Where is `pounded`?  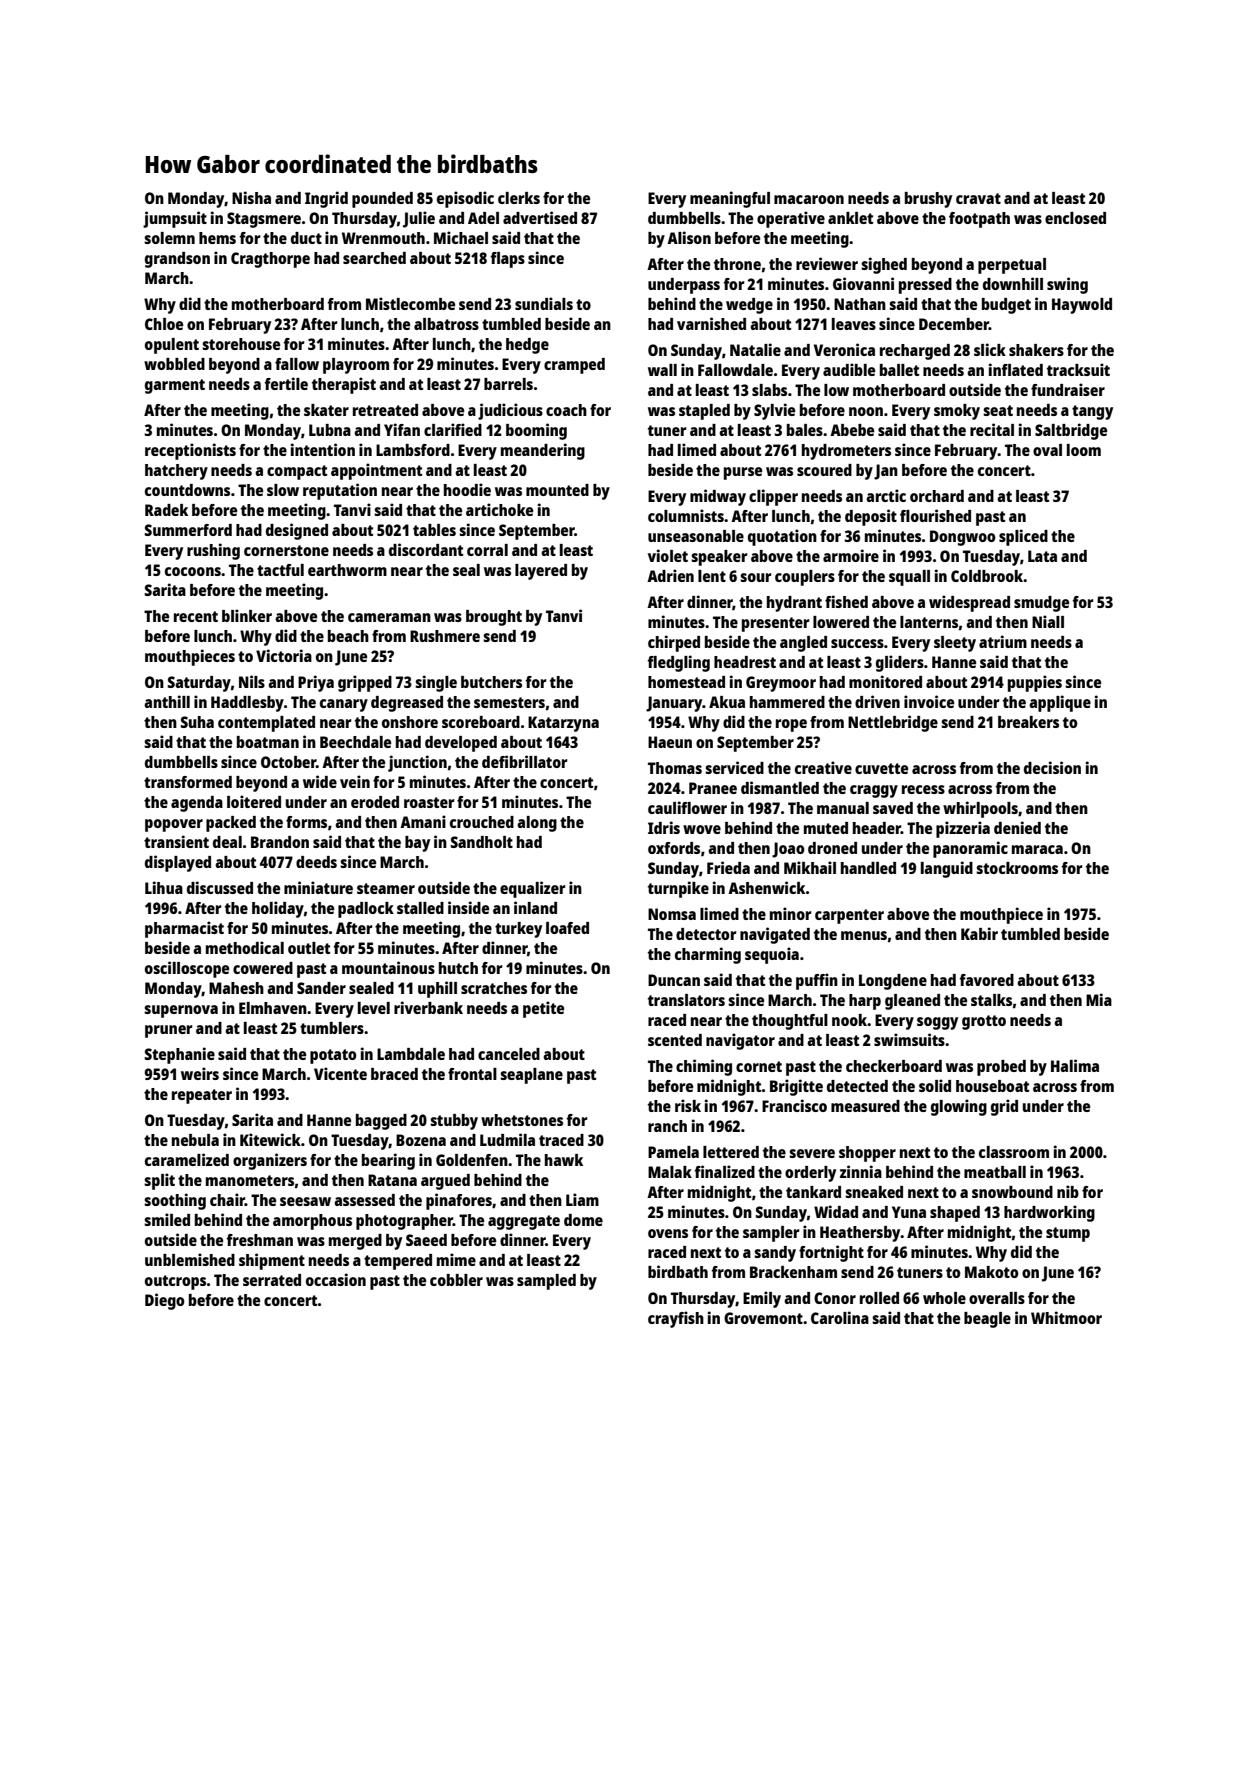
pounded is located at coordinates (382, 200).
